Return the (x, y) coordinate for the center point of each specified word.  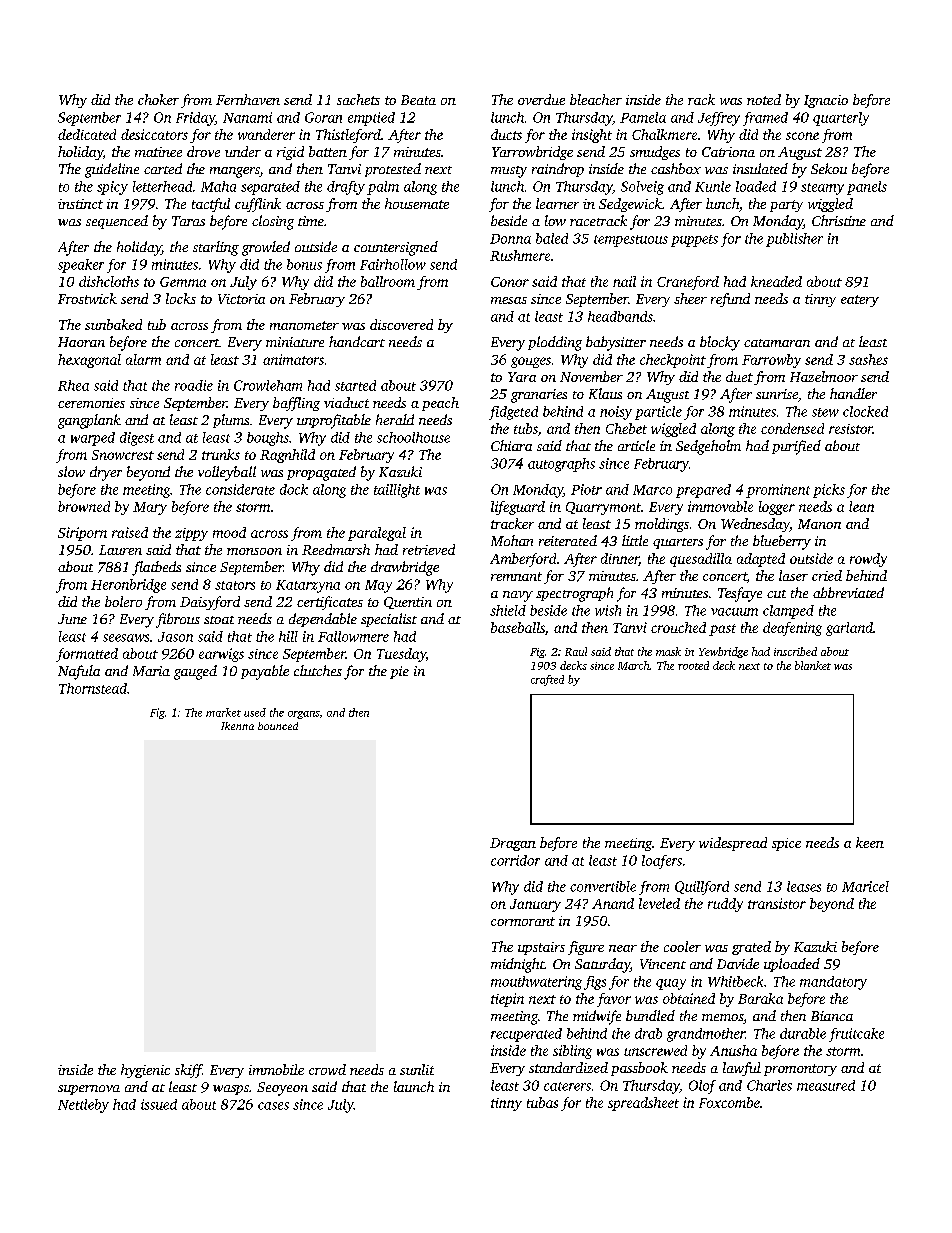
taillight (397, 491)
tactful (211, 205)
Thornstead (93, 688)
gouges (531, 362)
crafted (547, 680)
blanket (813, 665)
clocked (865, 411)
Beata (418, 100)
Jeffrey (719, 119)
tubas (542, 1102)
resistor (851, 429)
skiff (188, 1071)
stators (235, 585)
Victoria (241, 299)
